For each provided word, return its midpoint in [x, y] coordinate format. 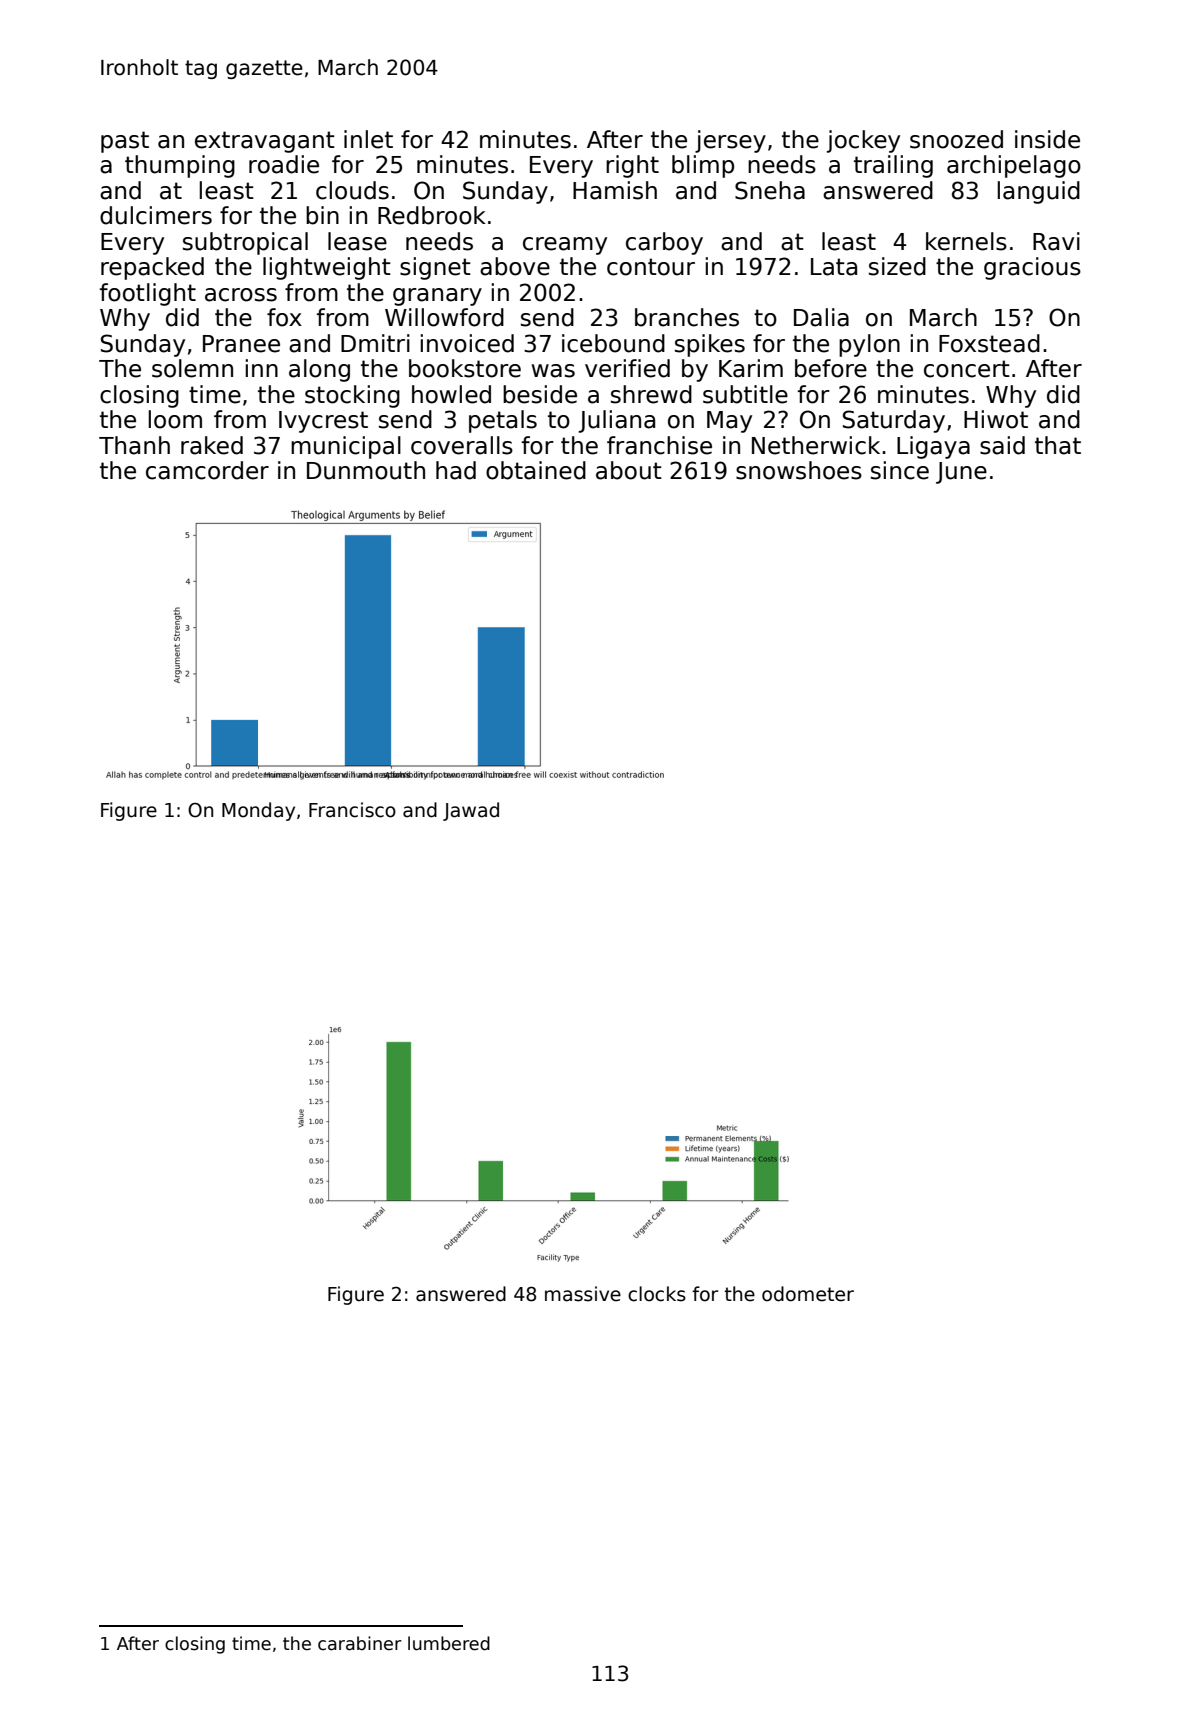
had [456, 470]
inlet [368, 139]
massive [583, 1294]
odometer [808, 1294]
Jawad [471, 811]
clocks [657, 1294]
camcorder [207, 470]
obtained [536, 470]
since [900, 470]
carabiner [360, 1643]
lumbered [449, 1643]
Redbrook [432, 215]
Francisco [352, 810]
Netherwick [816, 445]
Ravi [1056, 241]
